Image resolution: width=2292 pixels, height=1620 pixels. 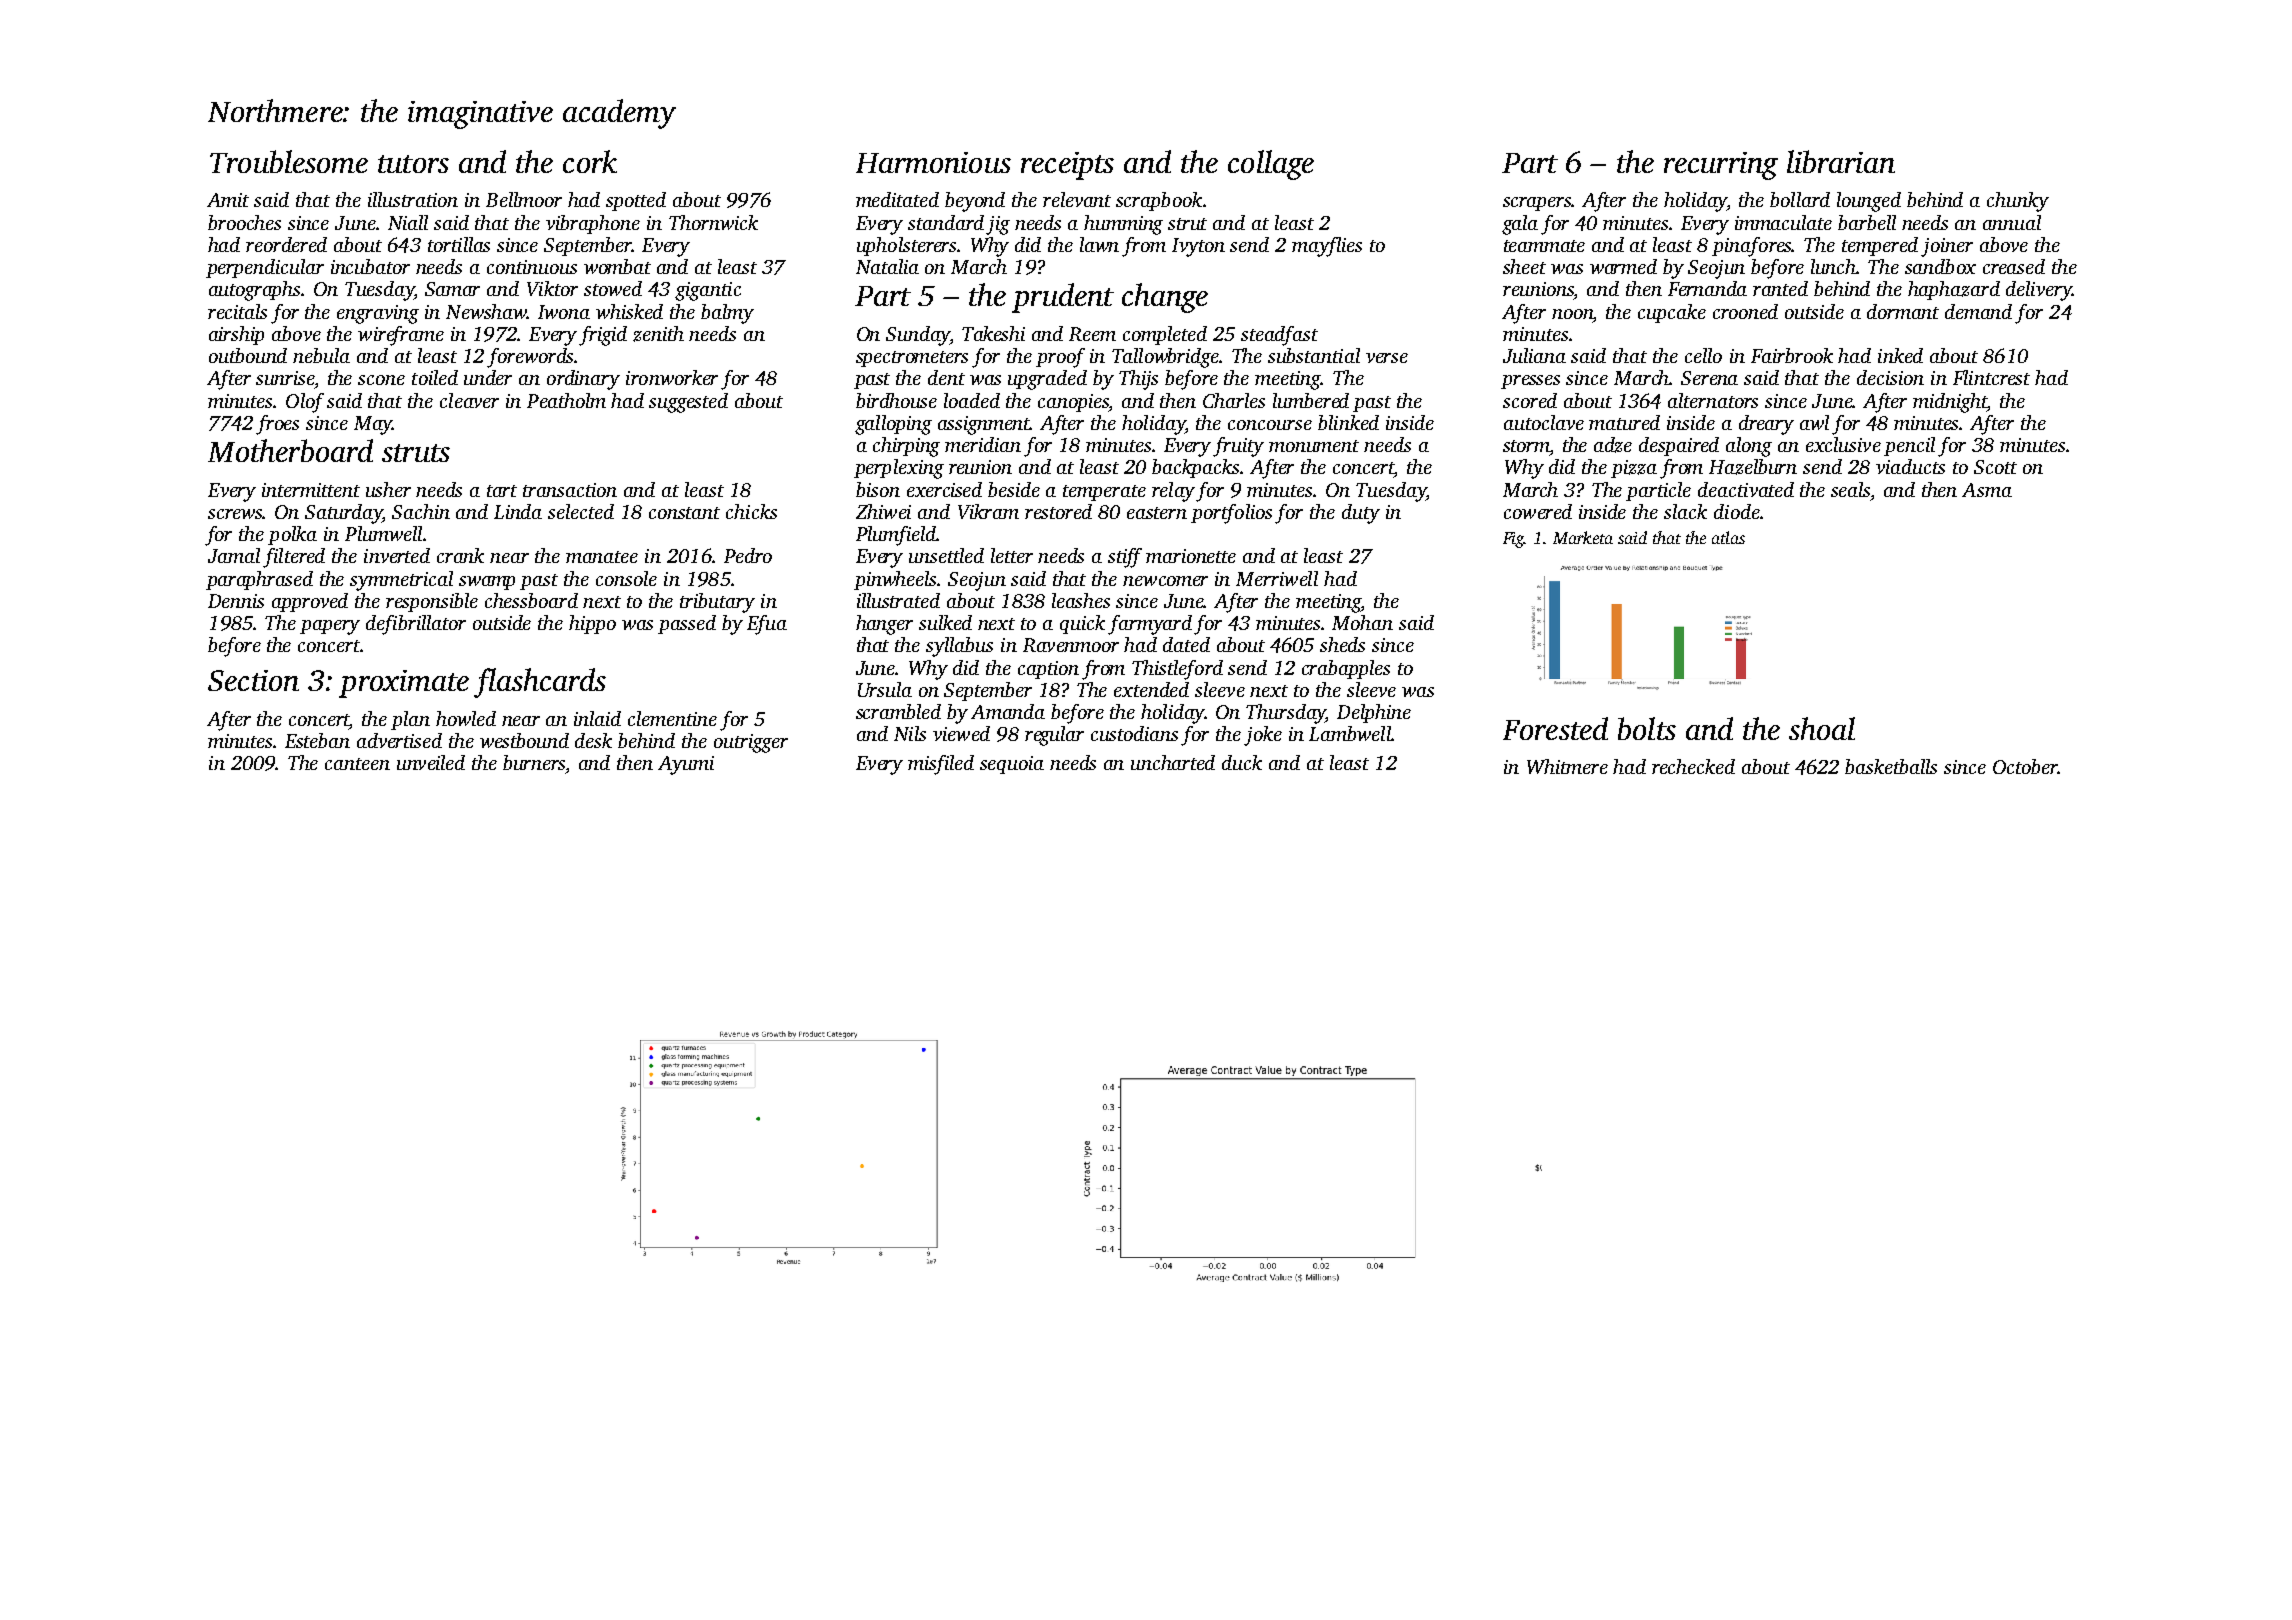 I want to click on illustrated, so click(x=898, y=600).
